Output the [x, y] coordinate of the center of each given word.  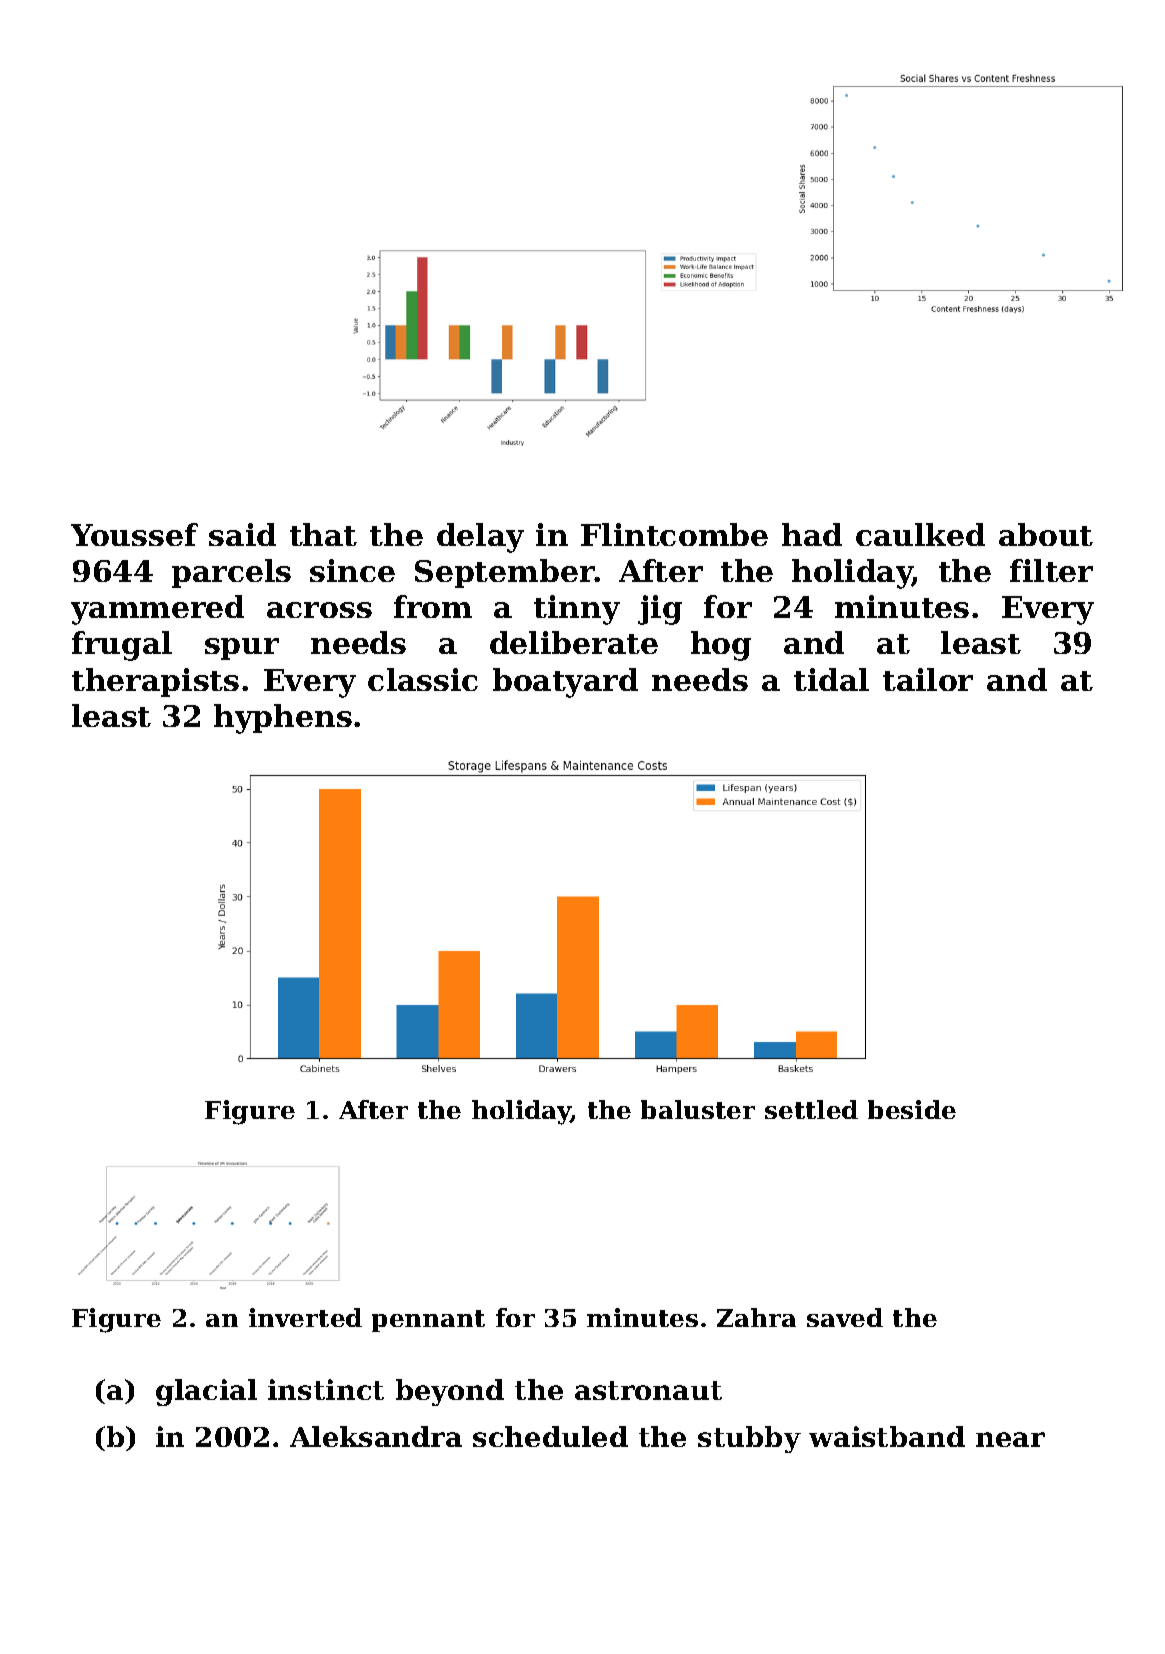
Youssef [134, 534]
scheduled [550, 1436]
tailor [928, 679]
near [1010, 1439]
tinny [577, 610]
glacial [206, 1392]
